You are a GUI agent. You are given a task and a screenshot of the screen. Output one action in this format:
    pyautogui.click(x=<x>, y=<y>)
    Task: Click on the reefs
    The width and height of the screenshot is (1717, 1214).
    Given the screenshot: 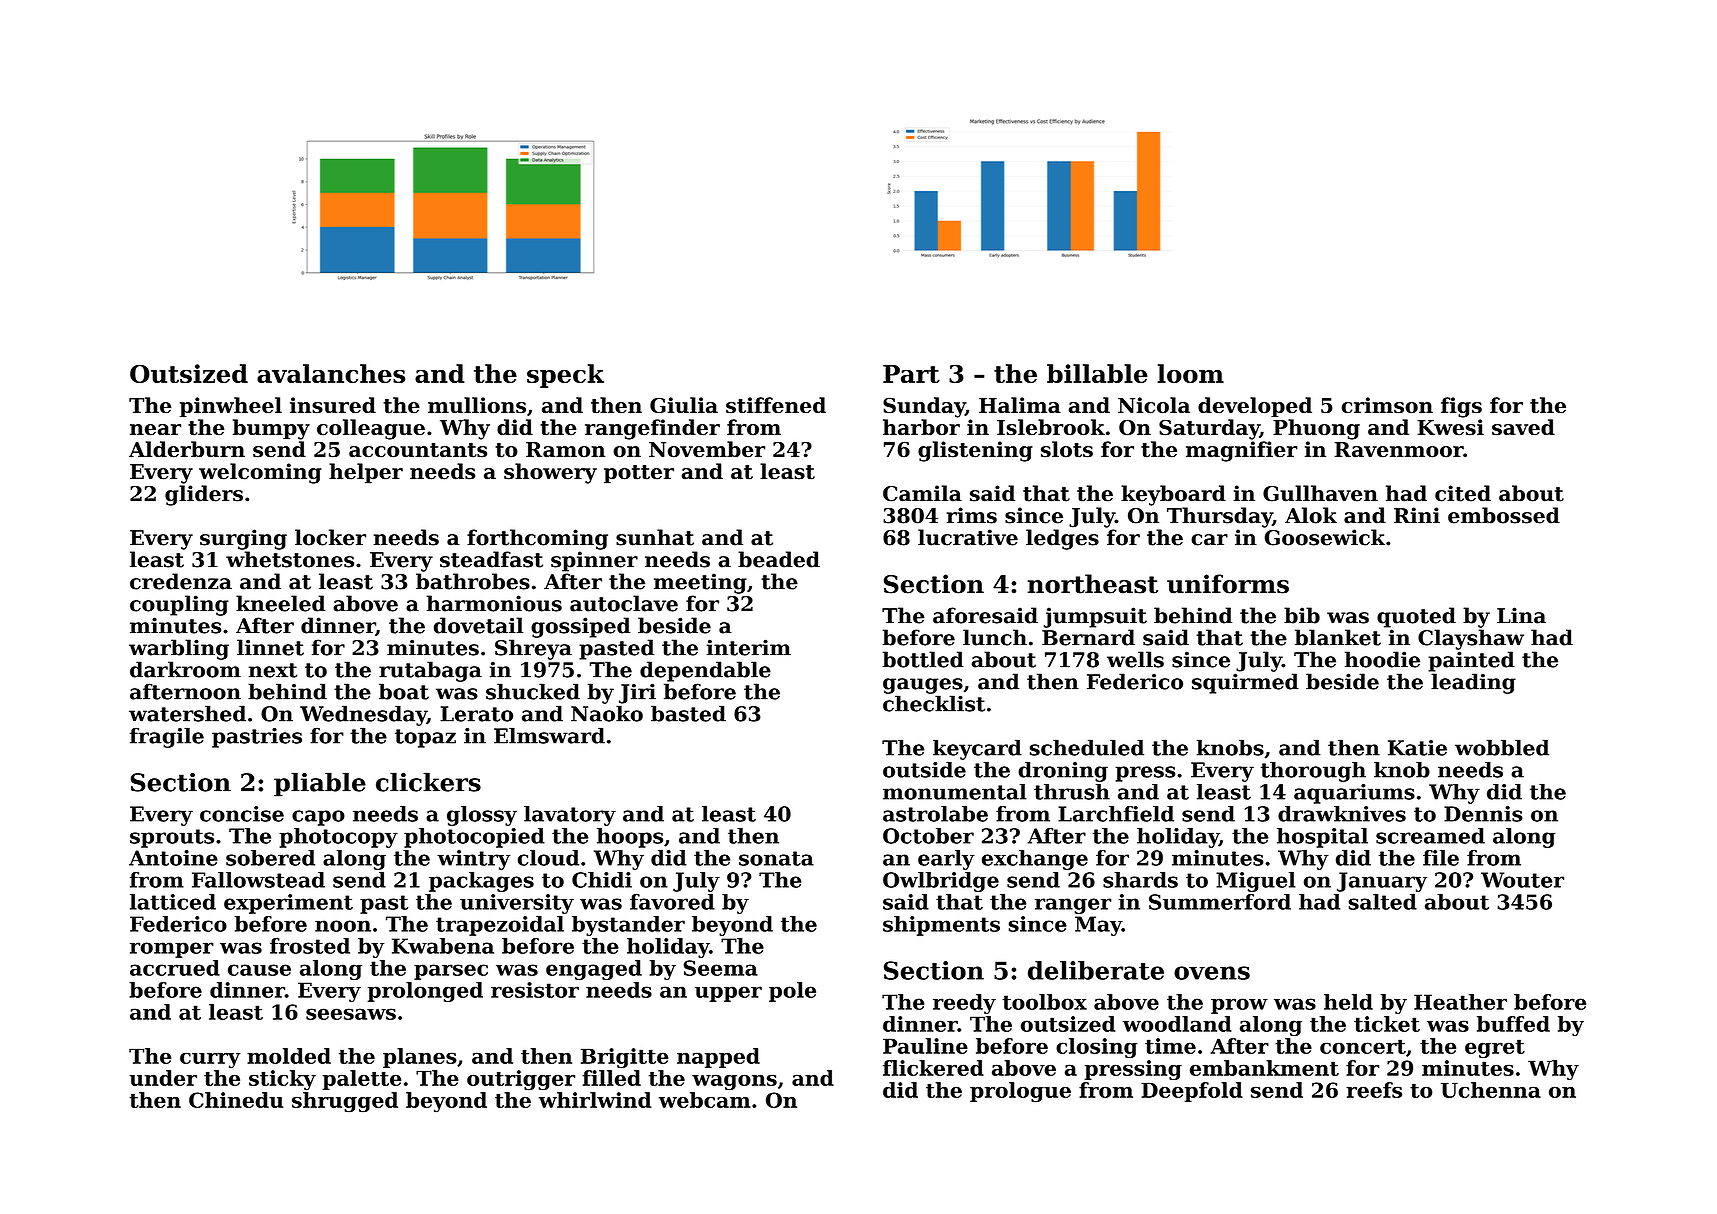 What is the action you would take?
    pyautogui.click(x=1374, y=1090)
